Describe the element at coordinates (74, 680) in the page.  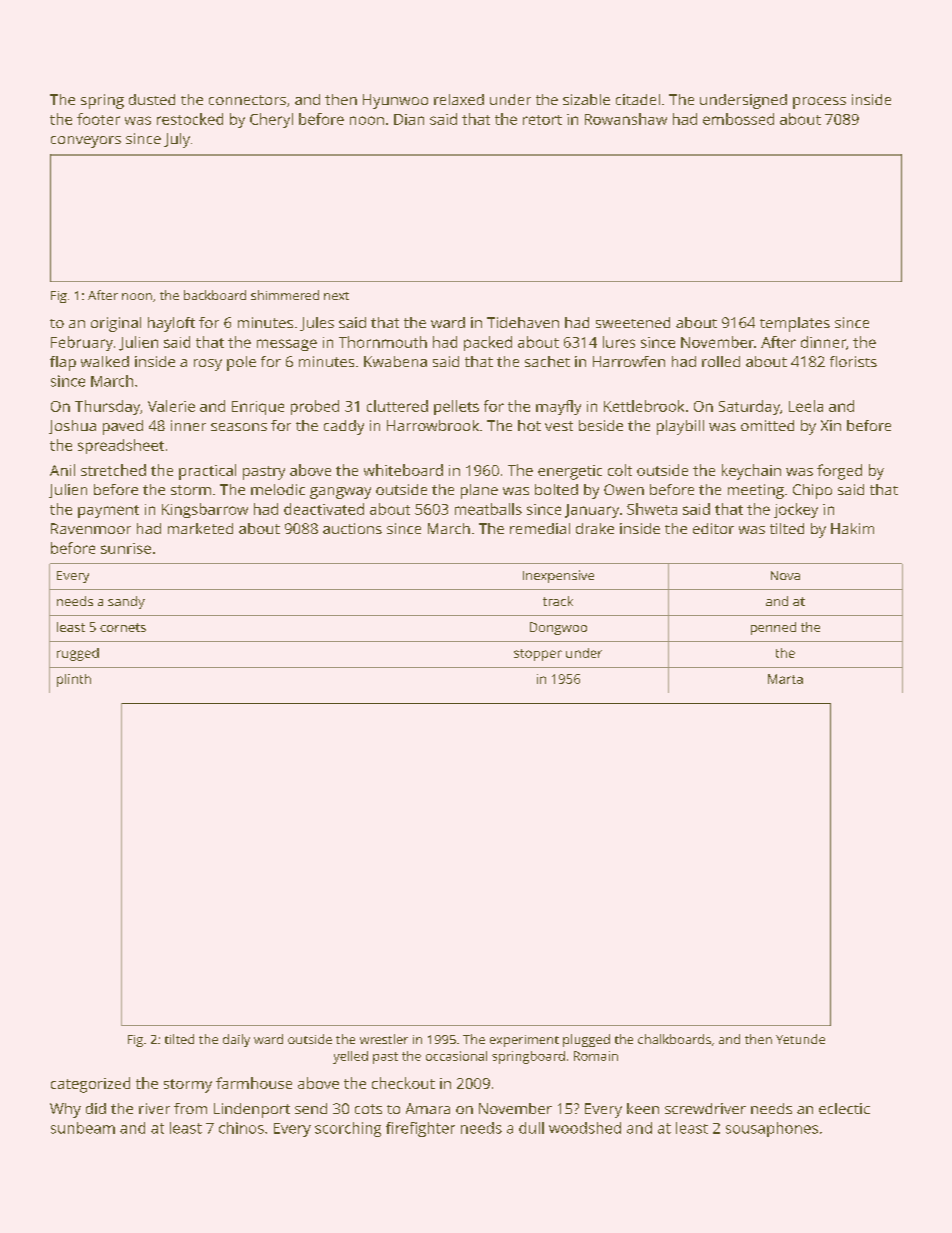
I see `plinth` at that location.
